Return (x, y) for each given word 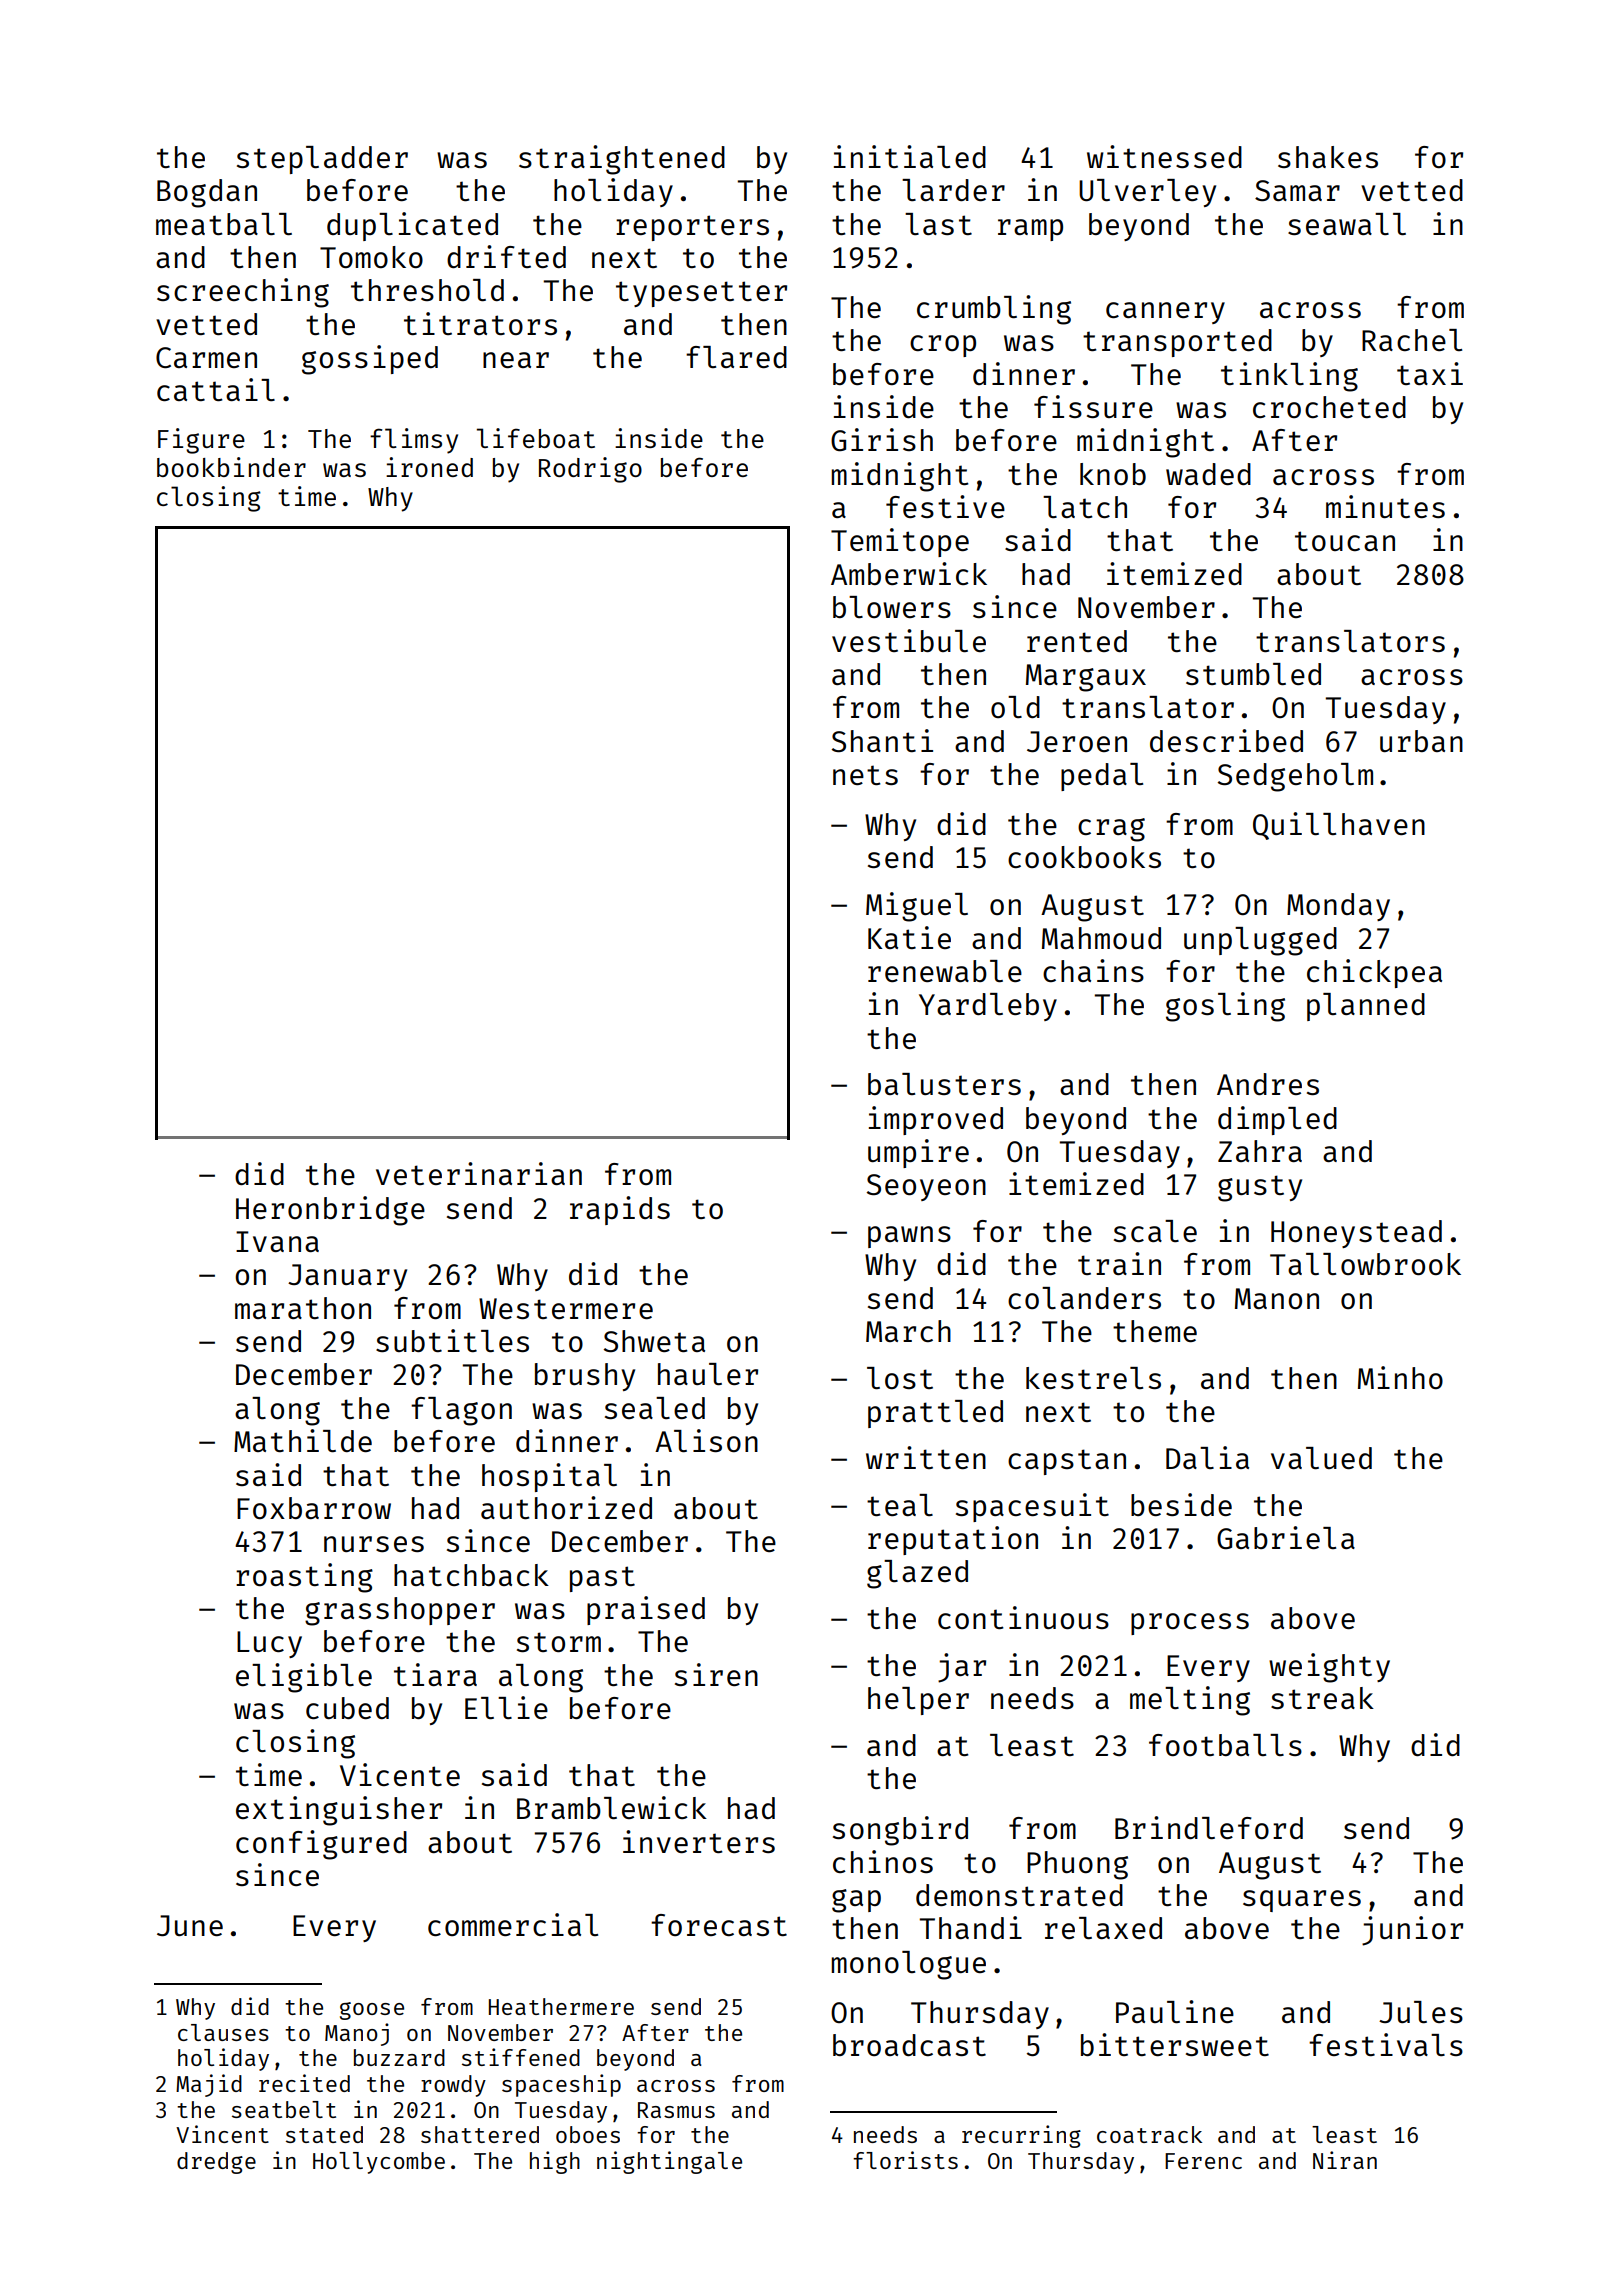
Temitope (900, 542)
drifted (506, 256)
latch (1085, 507)
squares (1302, 1901)
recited (304, 2083)
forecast (719, 1925)
